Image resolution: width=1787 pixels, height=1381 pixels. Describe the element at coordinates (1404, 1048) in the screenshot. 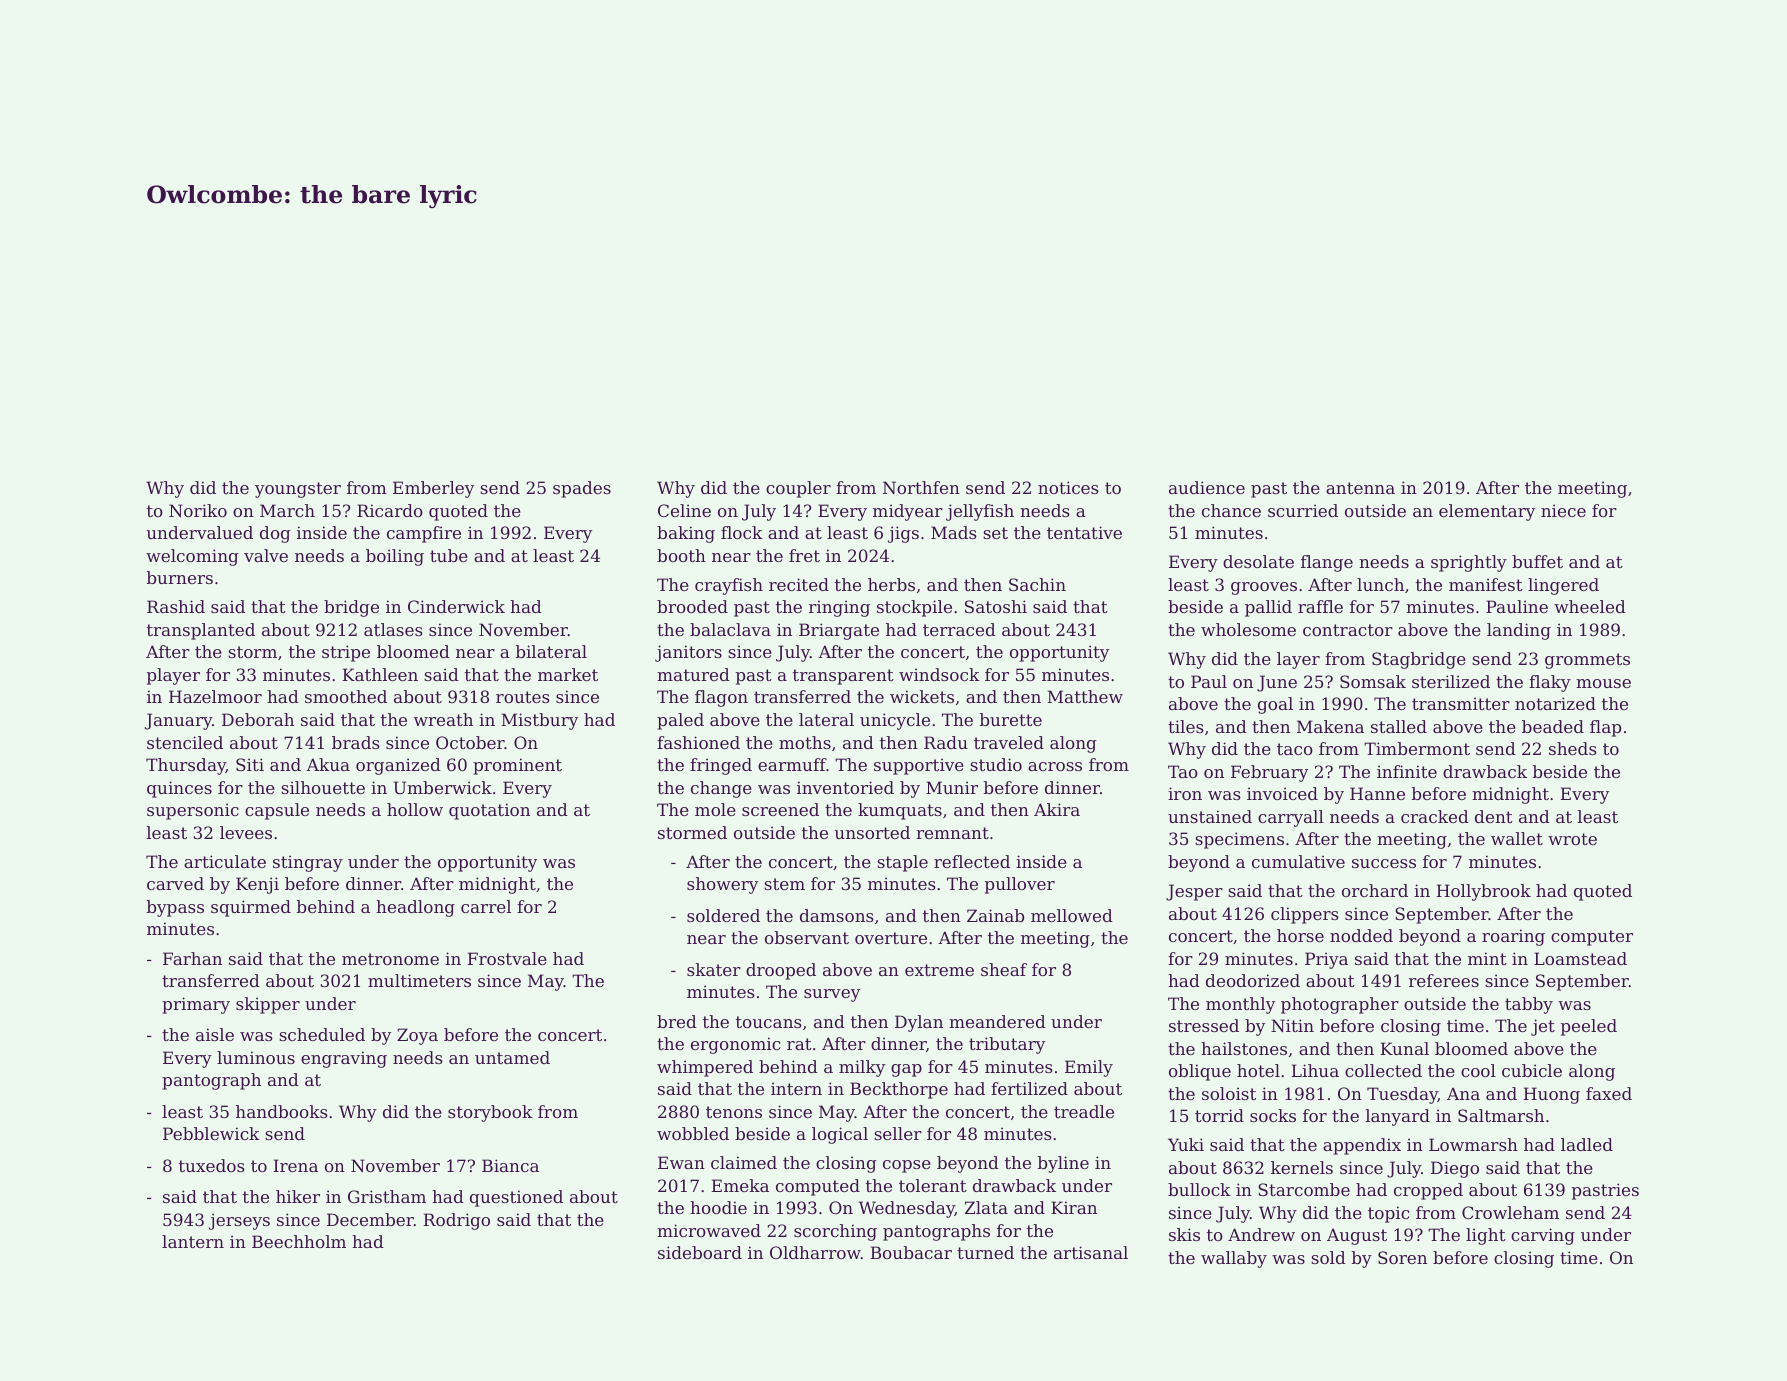

I see `Kunal` at that location.
